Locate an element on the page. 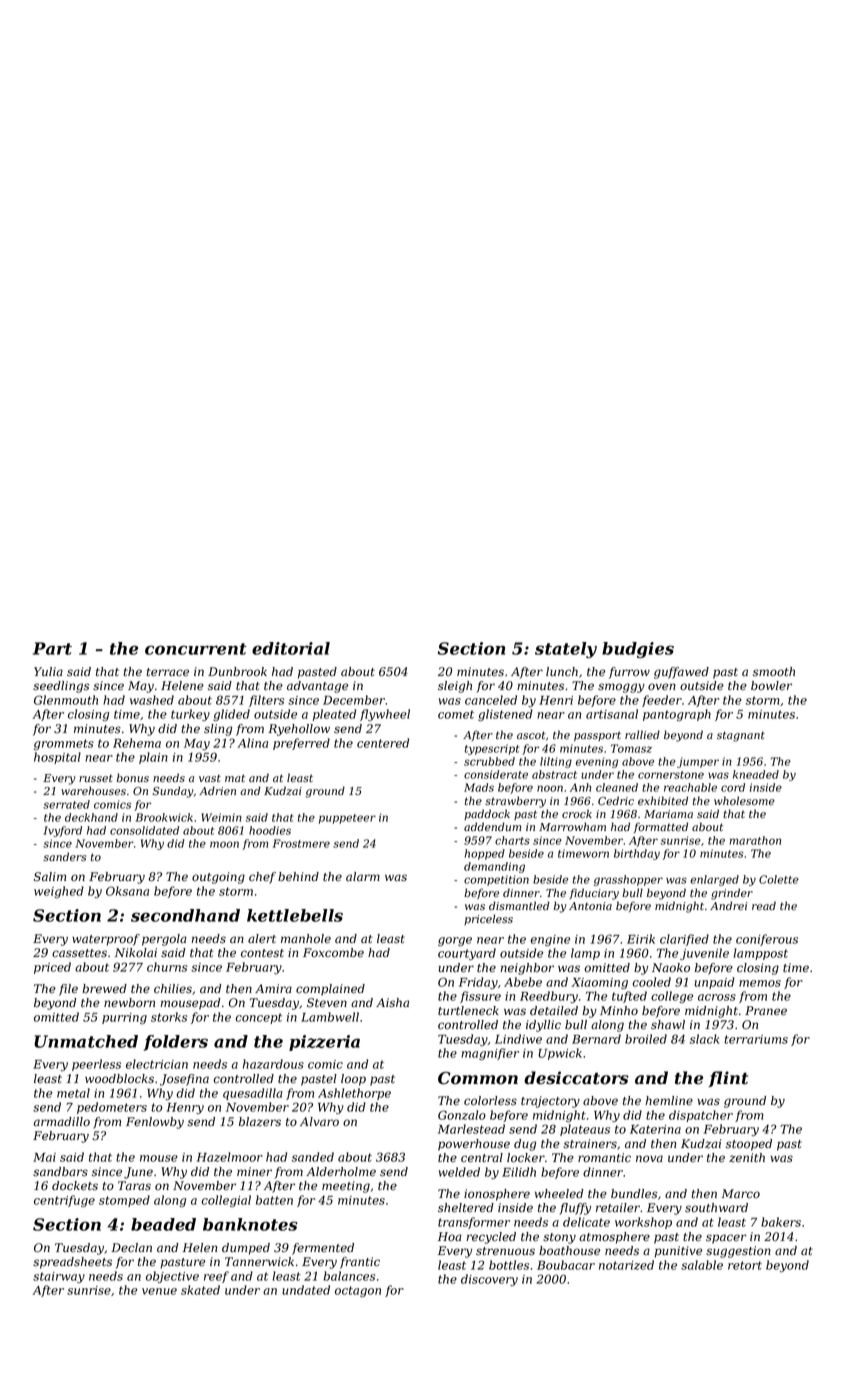 The height and width of the image is (1400, 849). marathon is located at coordinates (755, 840).
